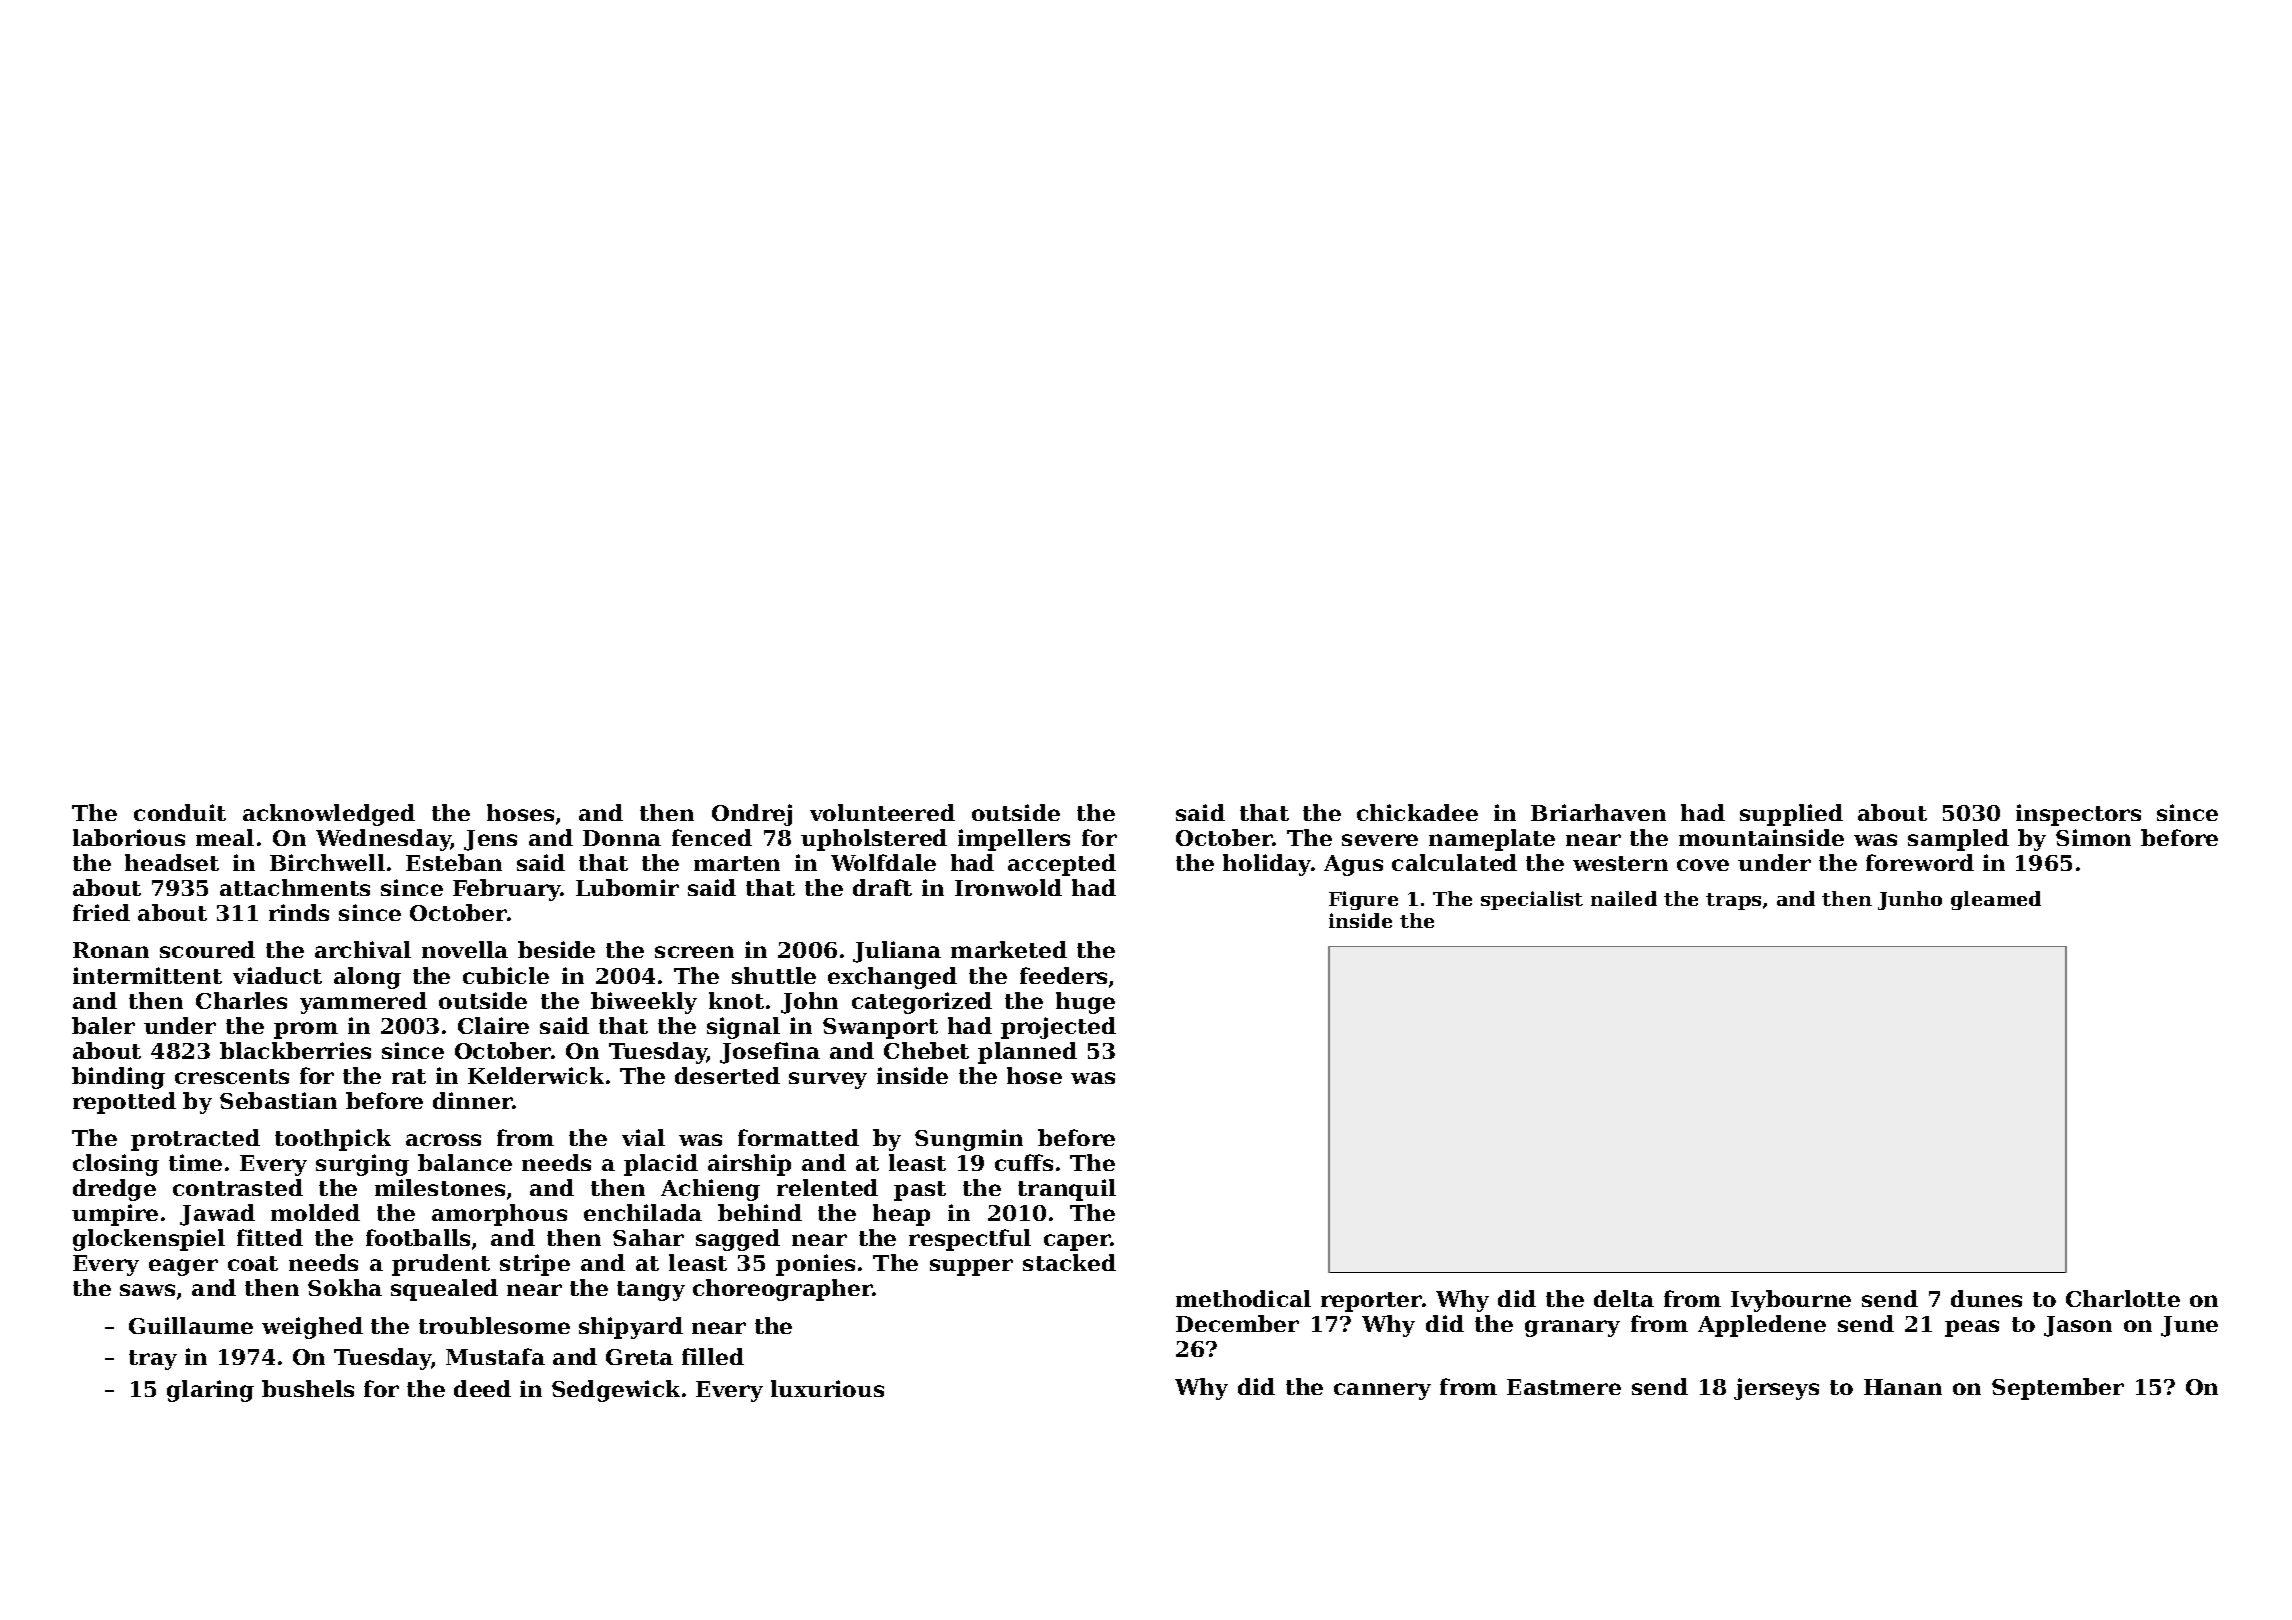 The height and width of the page is (1620, 2292). I want to click on deed, so click(482, 1388).
